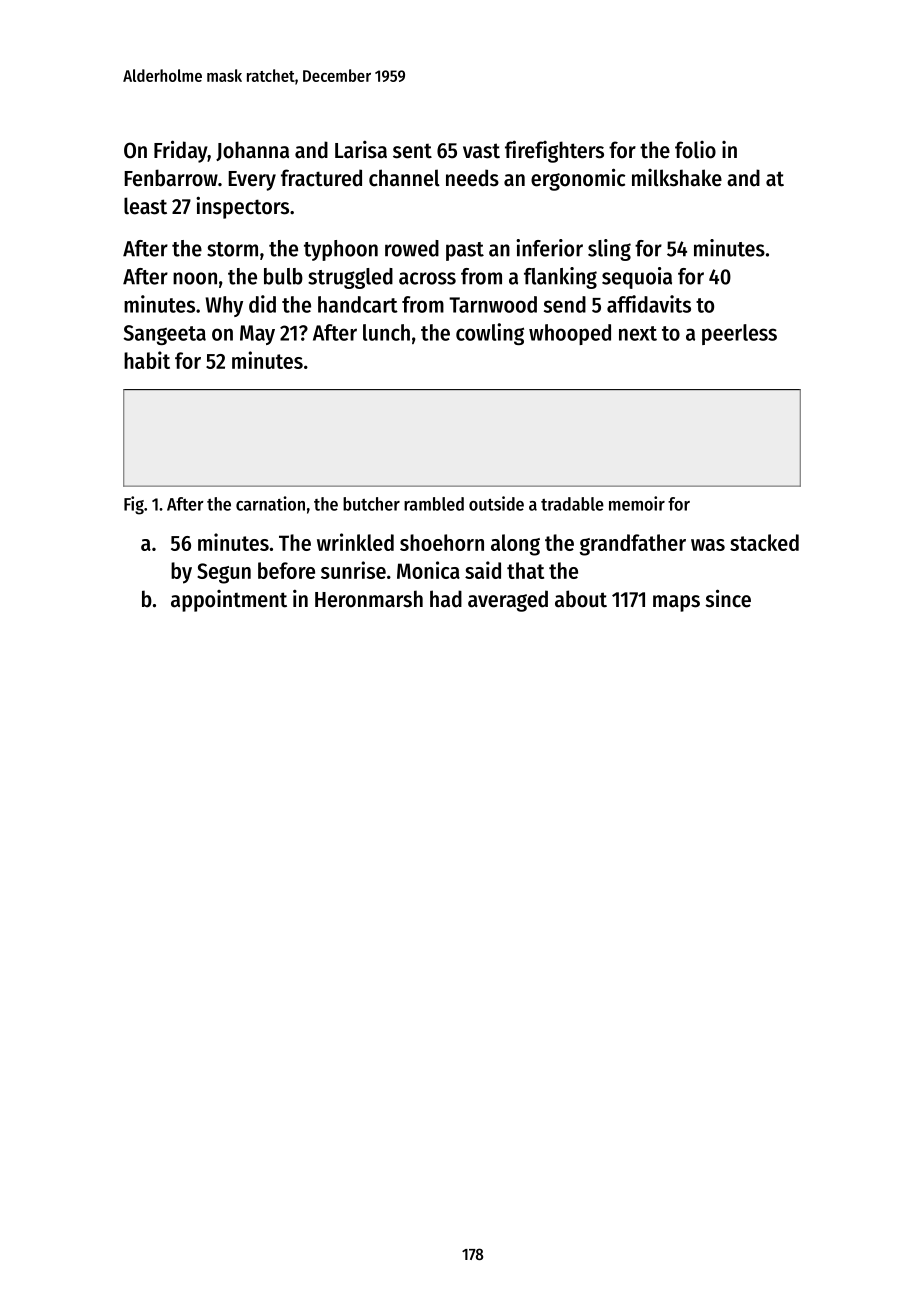  Describe the element at coordinates (570, 334) in the page. I see `whooped` at that location.
